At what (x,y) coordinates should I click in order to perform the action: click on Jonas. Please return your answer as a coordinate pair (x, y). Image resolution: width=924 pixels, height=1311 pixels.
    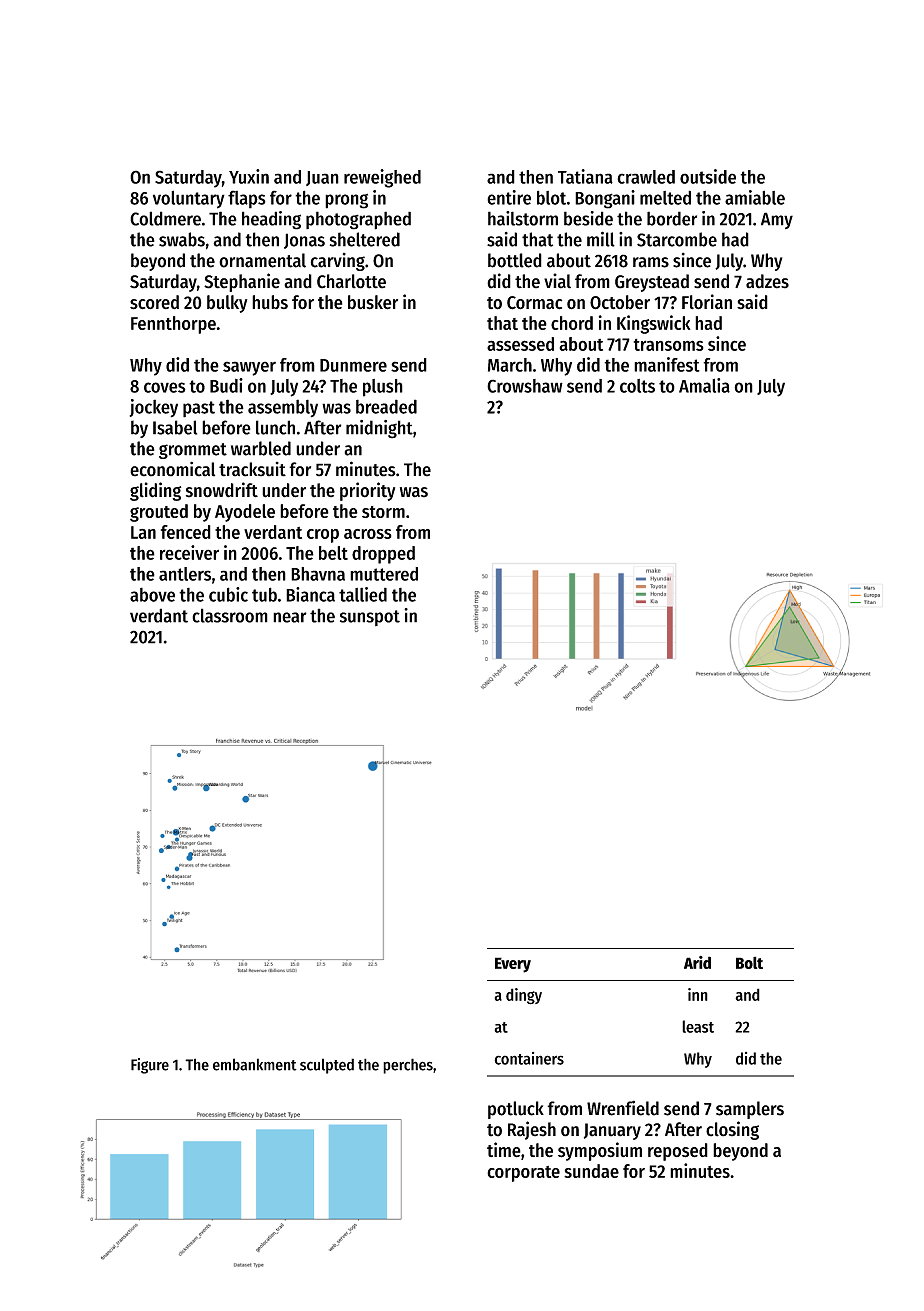
    Looking at the image, I should click on (304, 241).
